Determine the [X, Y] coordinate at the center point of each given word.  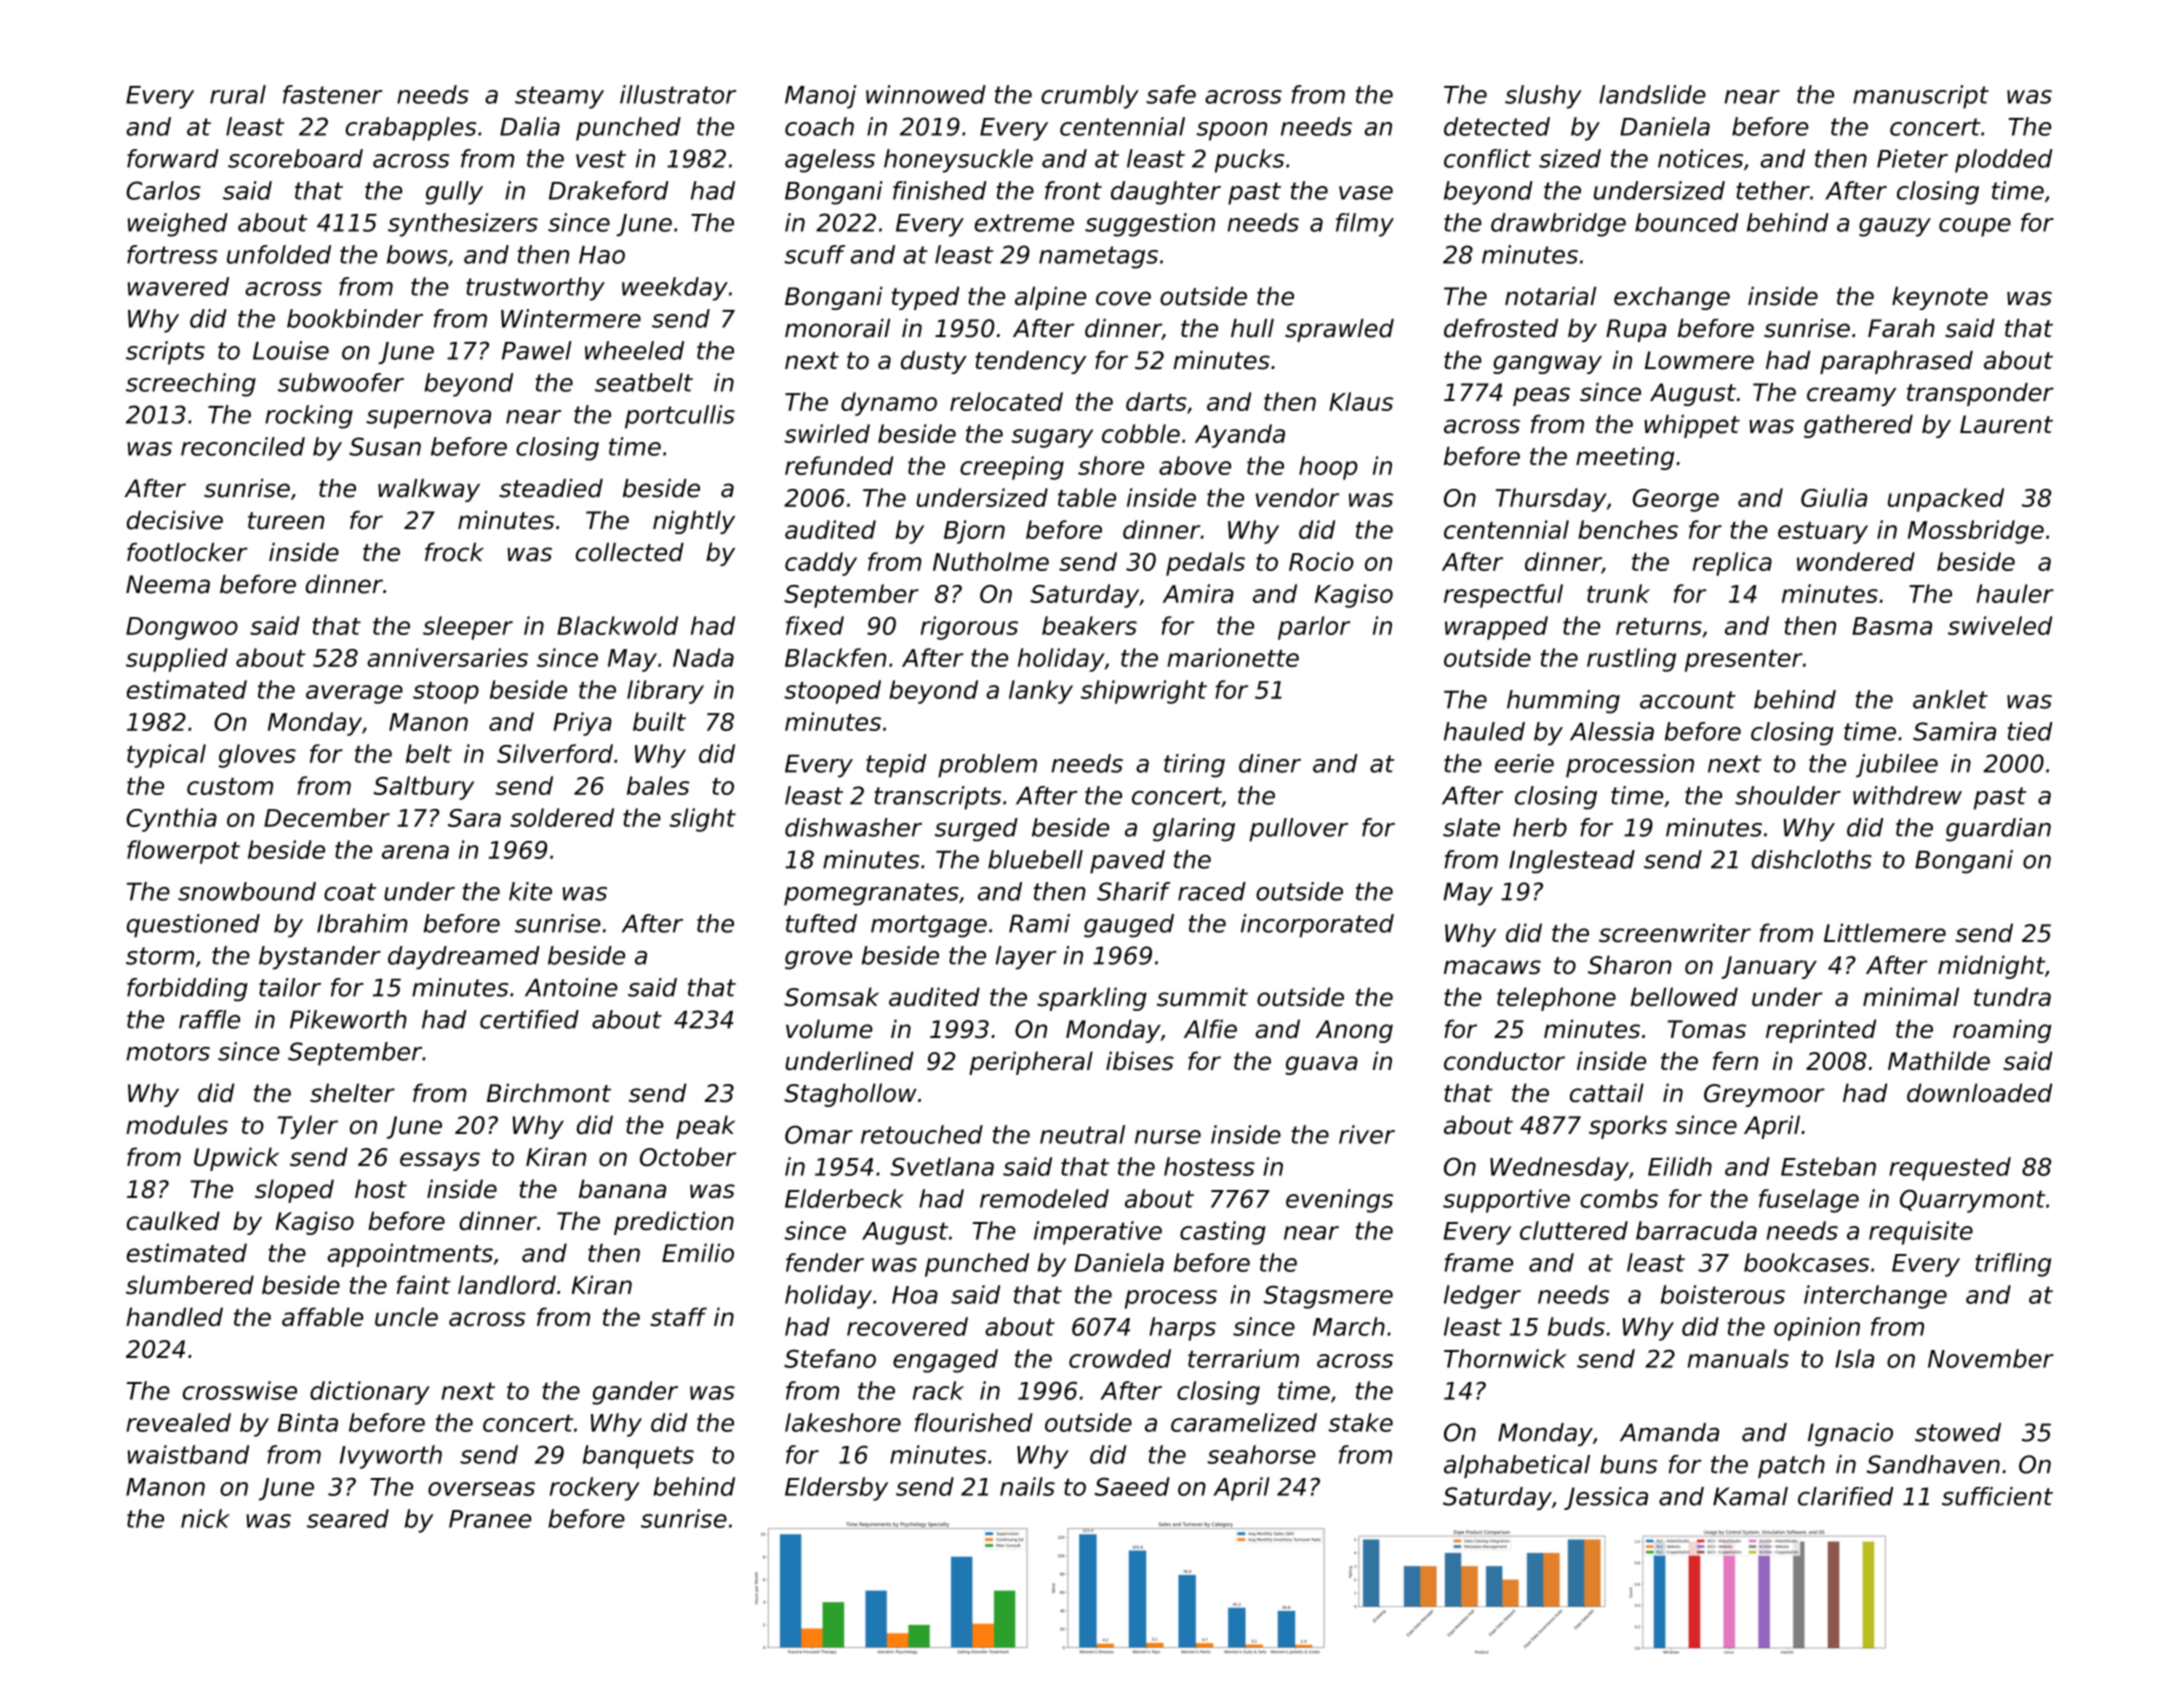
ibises [1140, 1061]
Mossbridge [1976, 532]
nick [205, 1518]
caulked [173, 1221]
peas [1541, 396]
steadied [551, 488]
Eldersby [836, 1489]
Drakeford [609, 190]
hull [1252, 328]
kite [530, 891]
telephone [1556, 999]
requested [1950, 1169]
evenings [1339, 1201]
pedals [1205, 564]
